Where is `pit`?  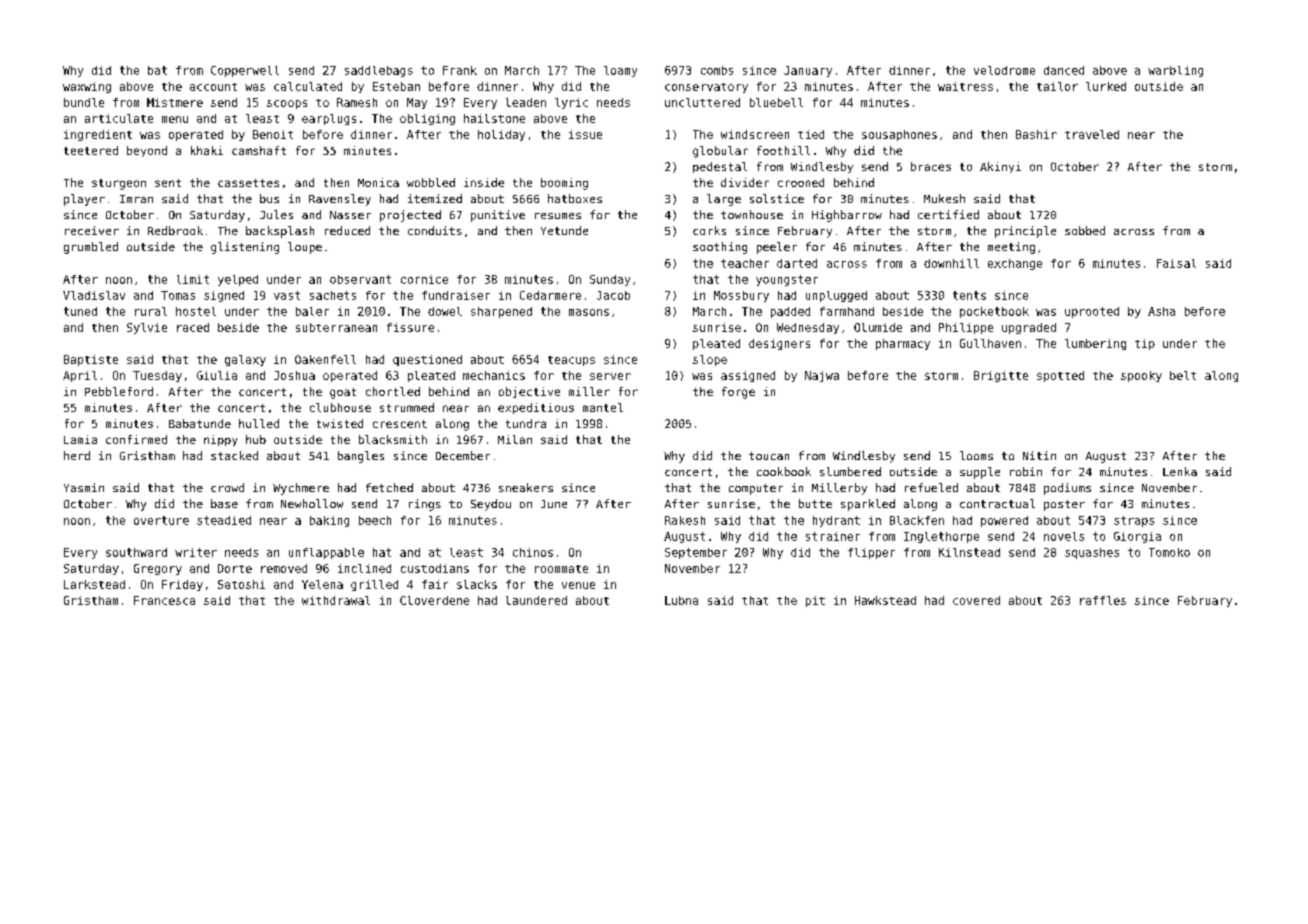
pit is located at coordinates (815, 601).
